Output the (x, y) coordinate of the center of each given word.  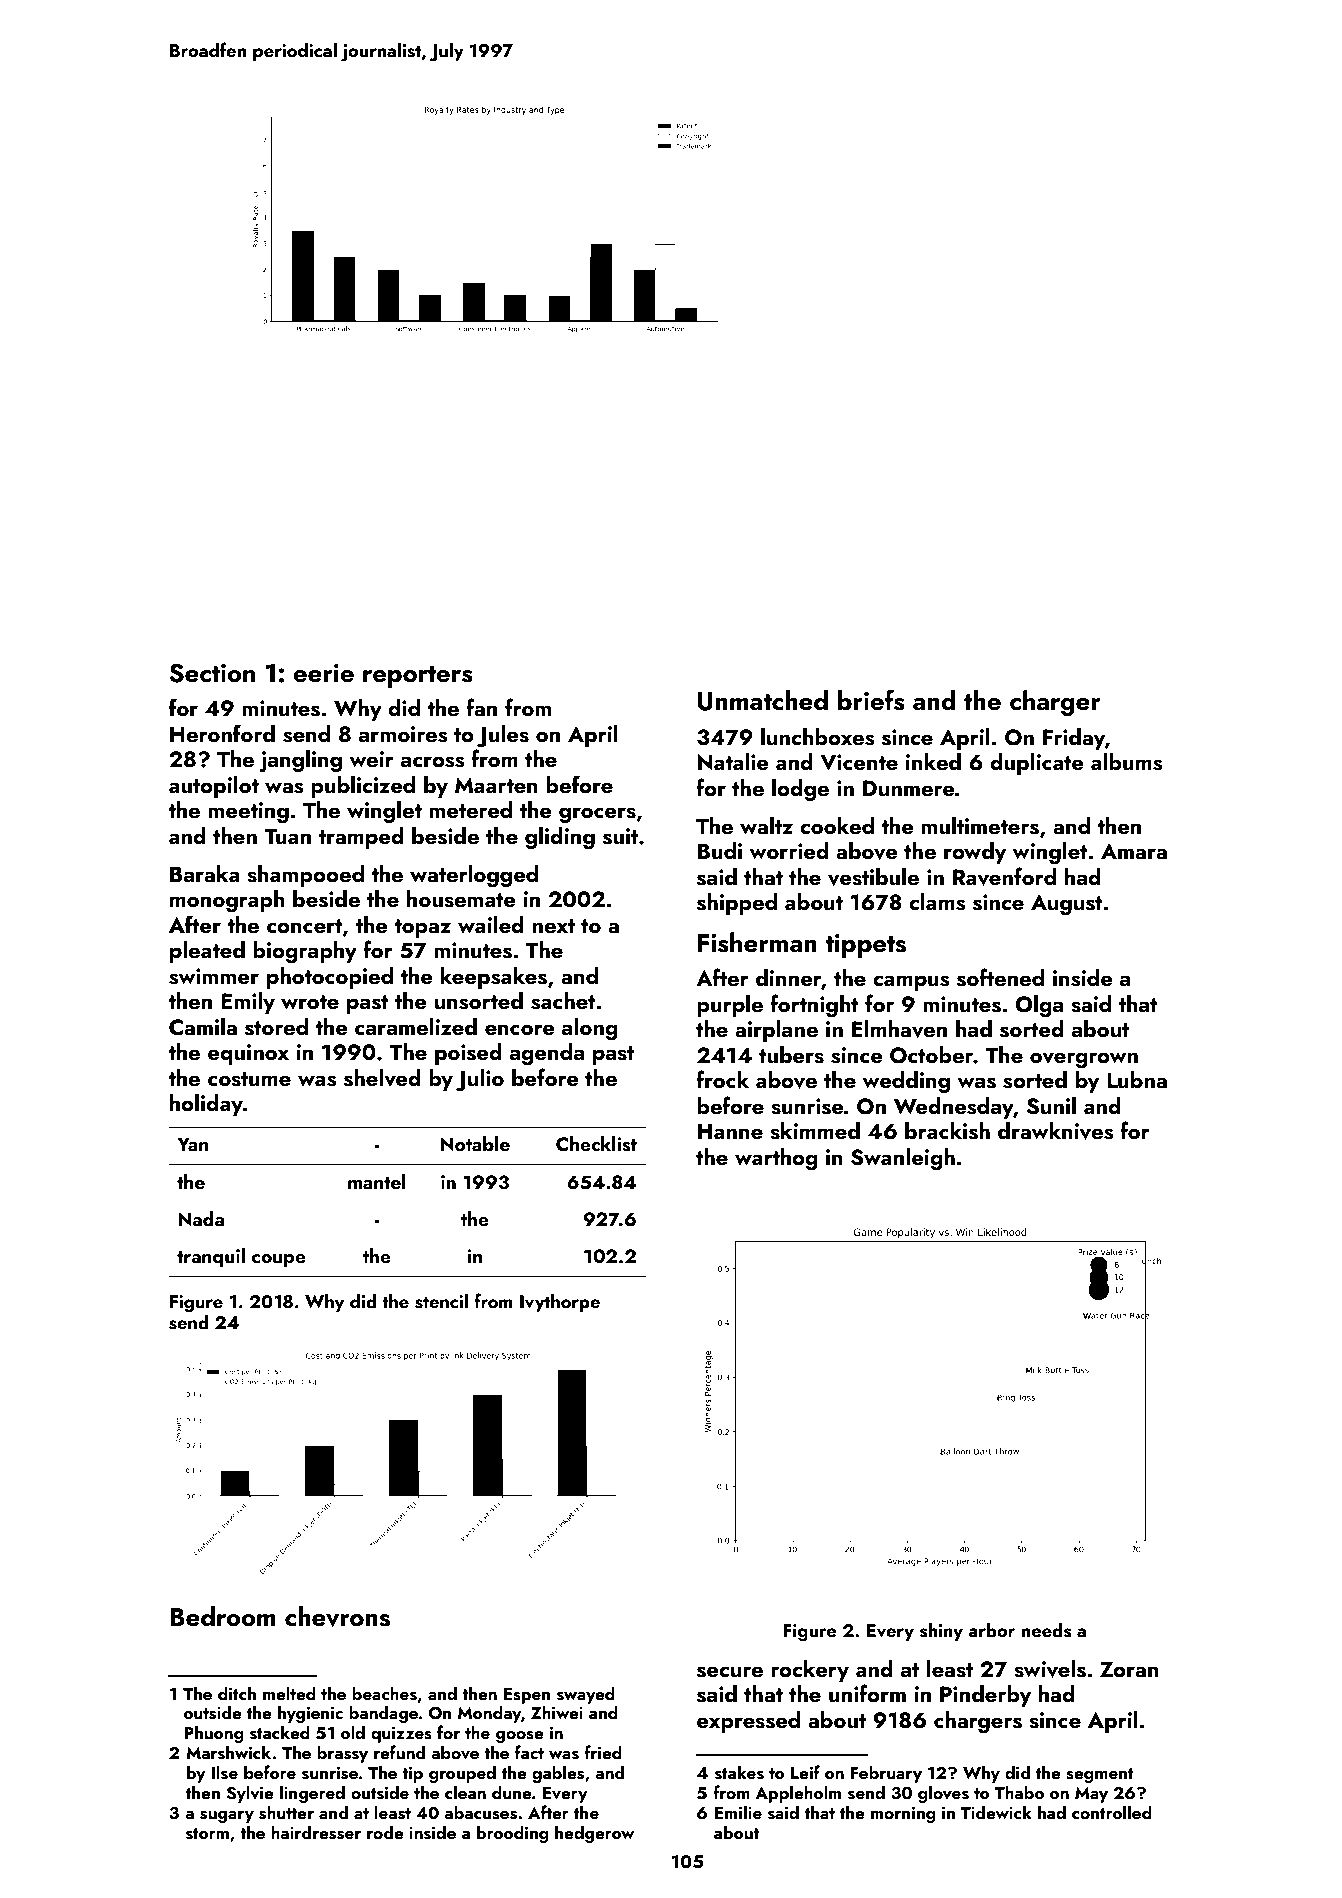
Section (212, 673)
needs (1046, 1630)
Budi (720, 850)
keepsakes (493, 978)
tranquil (211, 1257)
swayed (586, 1695)
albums (1126, 762)
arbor (991, 1630)
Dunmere (909, 788)
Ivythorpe (560, 1303)
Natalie (733, 761)
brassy (342, 1754)
